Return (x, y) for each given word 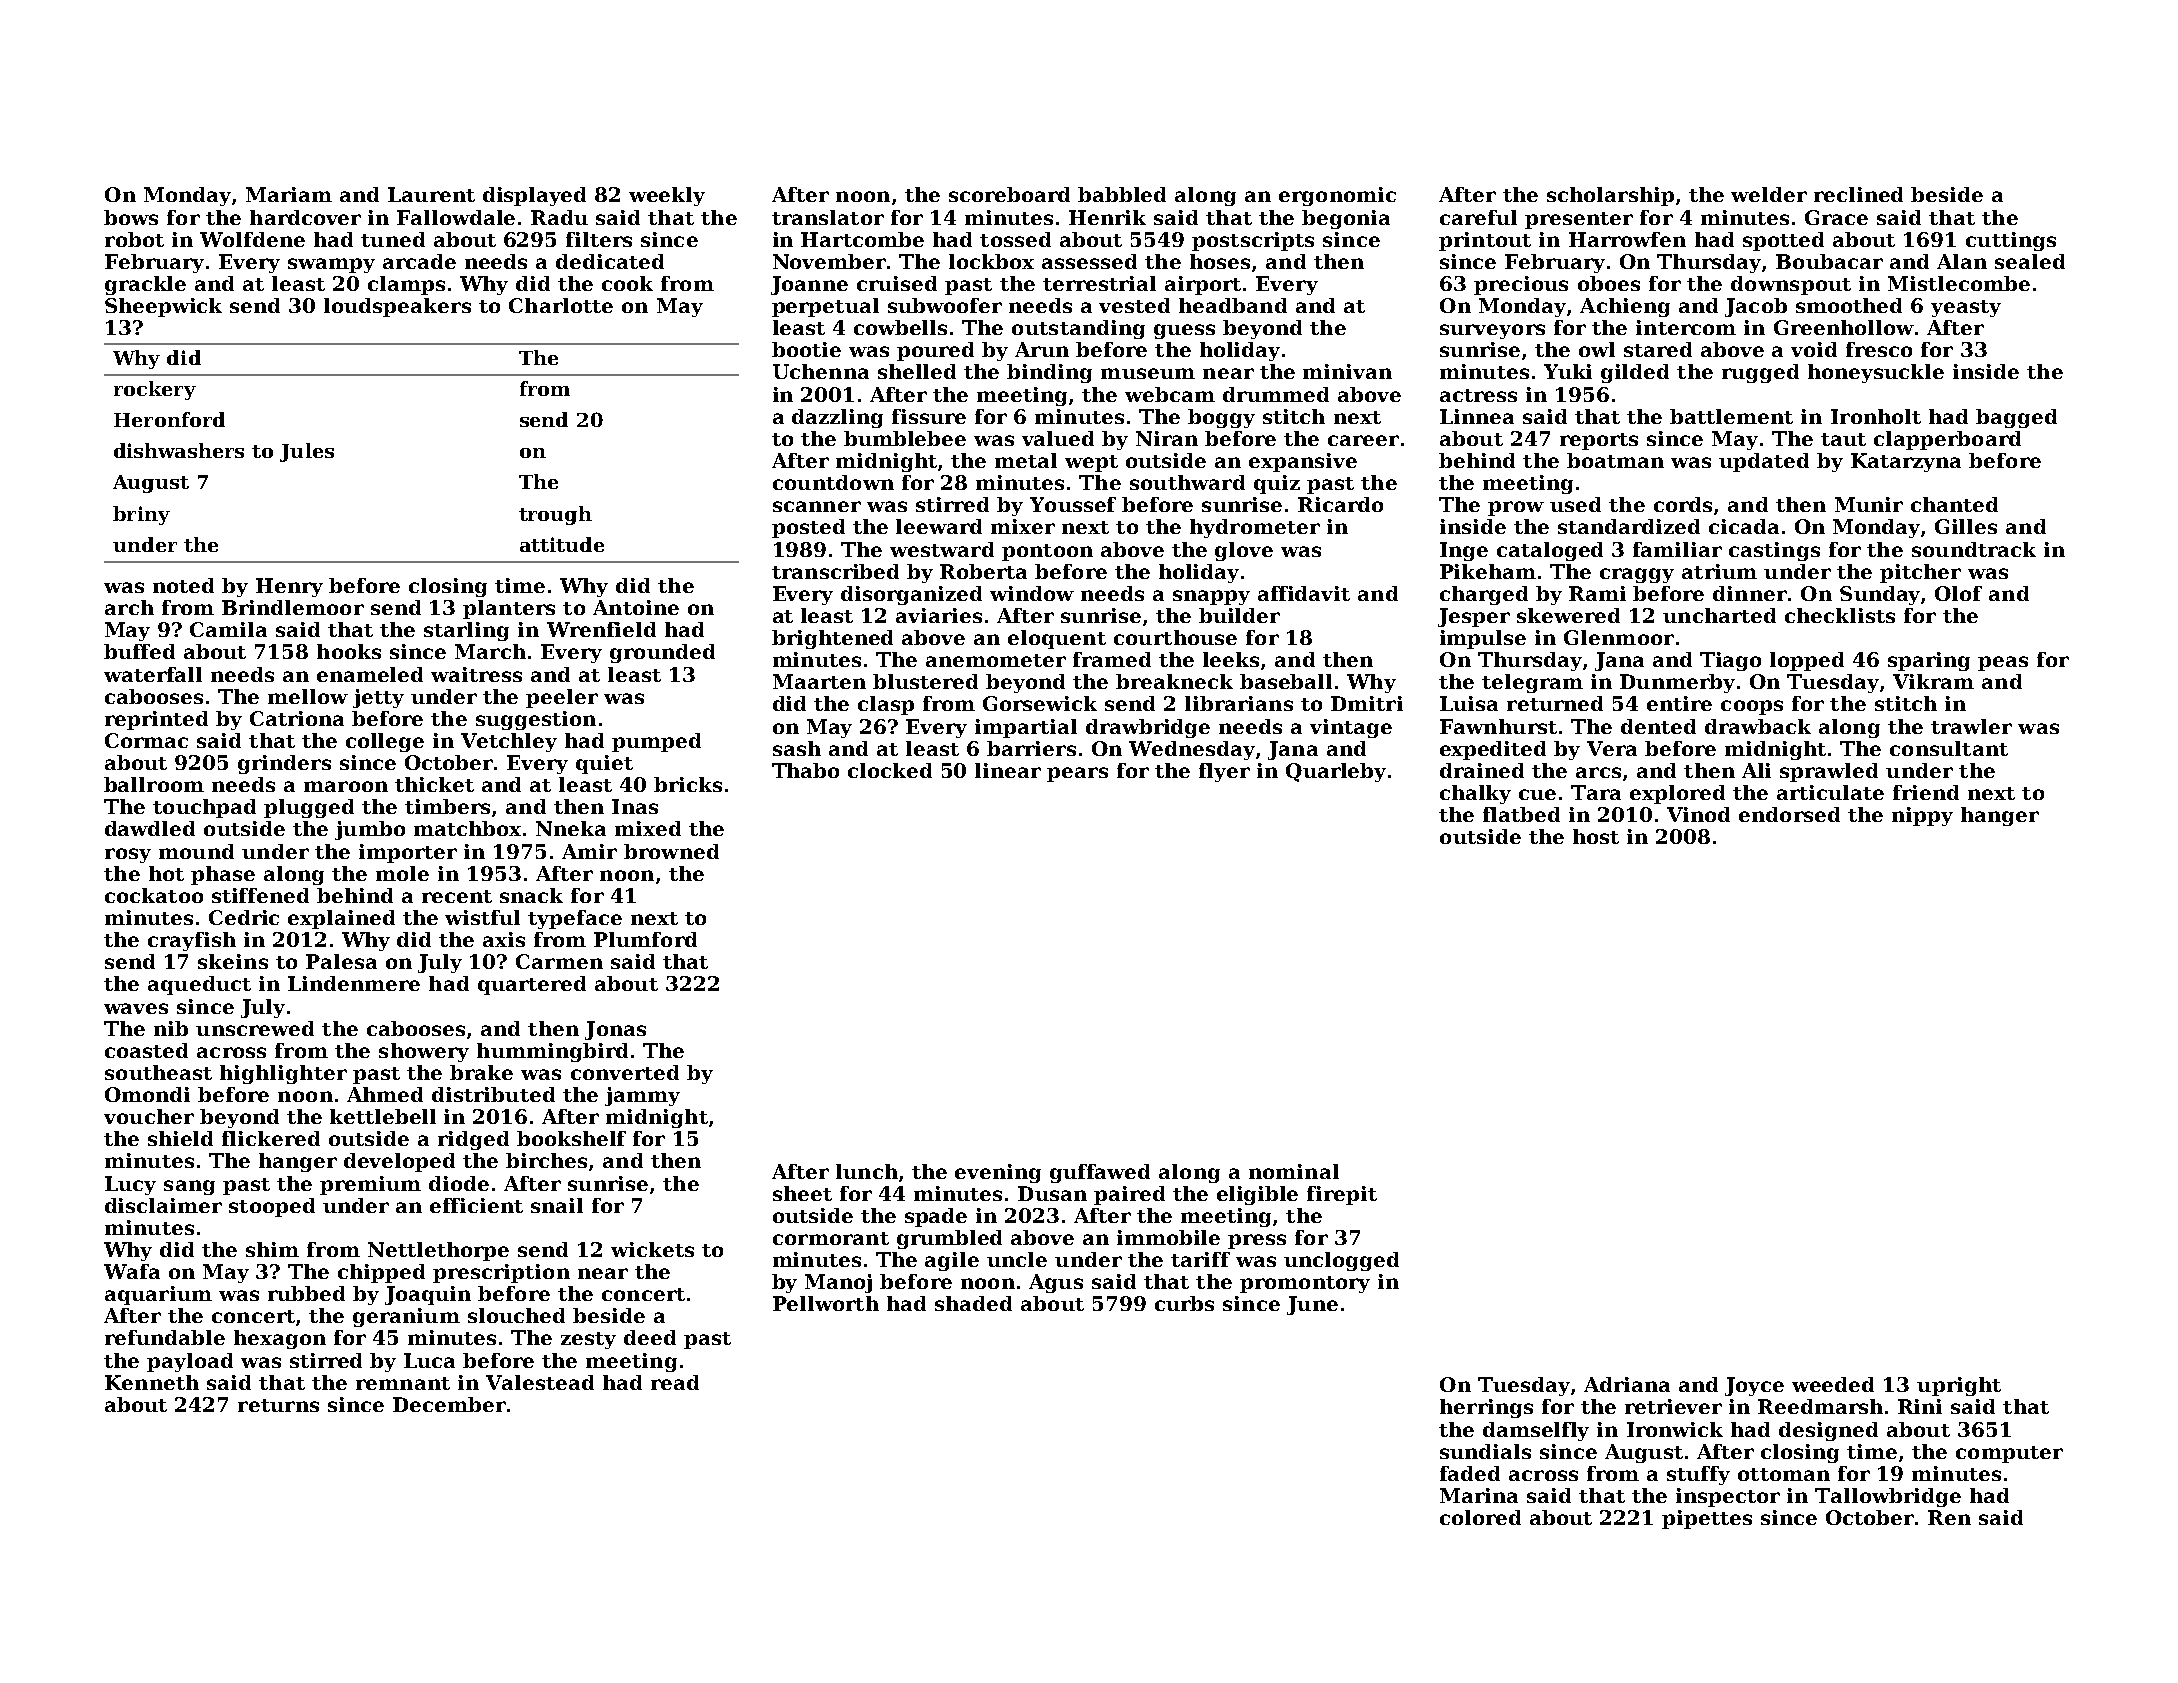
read (675, 1382)
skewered (1568, 615)
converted (625, 1072)
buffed (139, 651)
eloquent (1057, 639)
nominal (1294, 1171)
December (449, 1404)
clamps (406, 285)
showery (424, 1052)
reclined (1858, 194)
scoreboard (1009, 194)
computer (2009, 1454)
